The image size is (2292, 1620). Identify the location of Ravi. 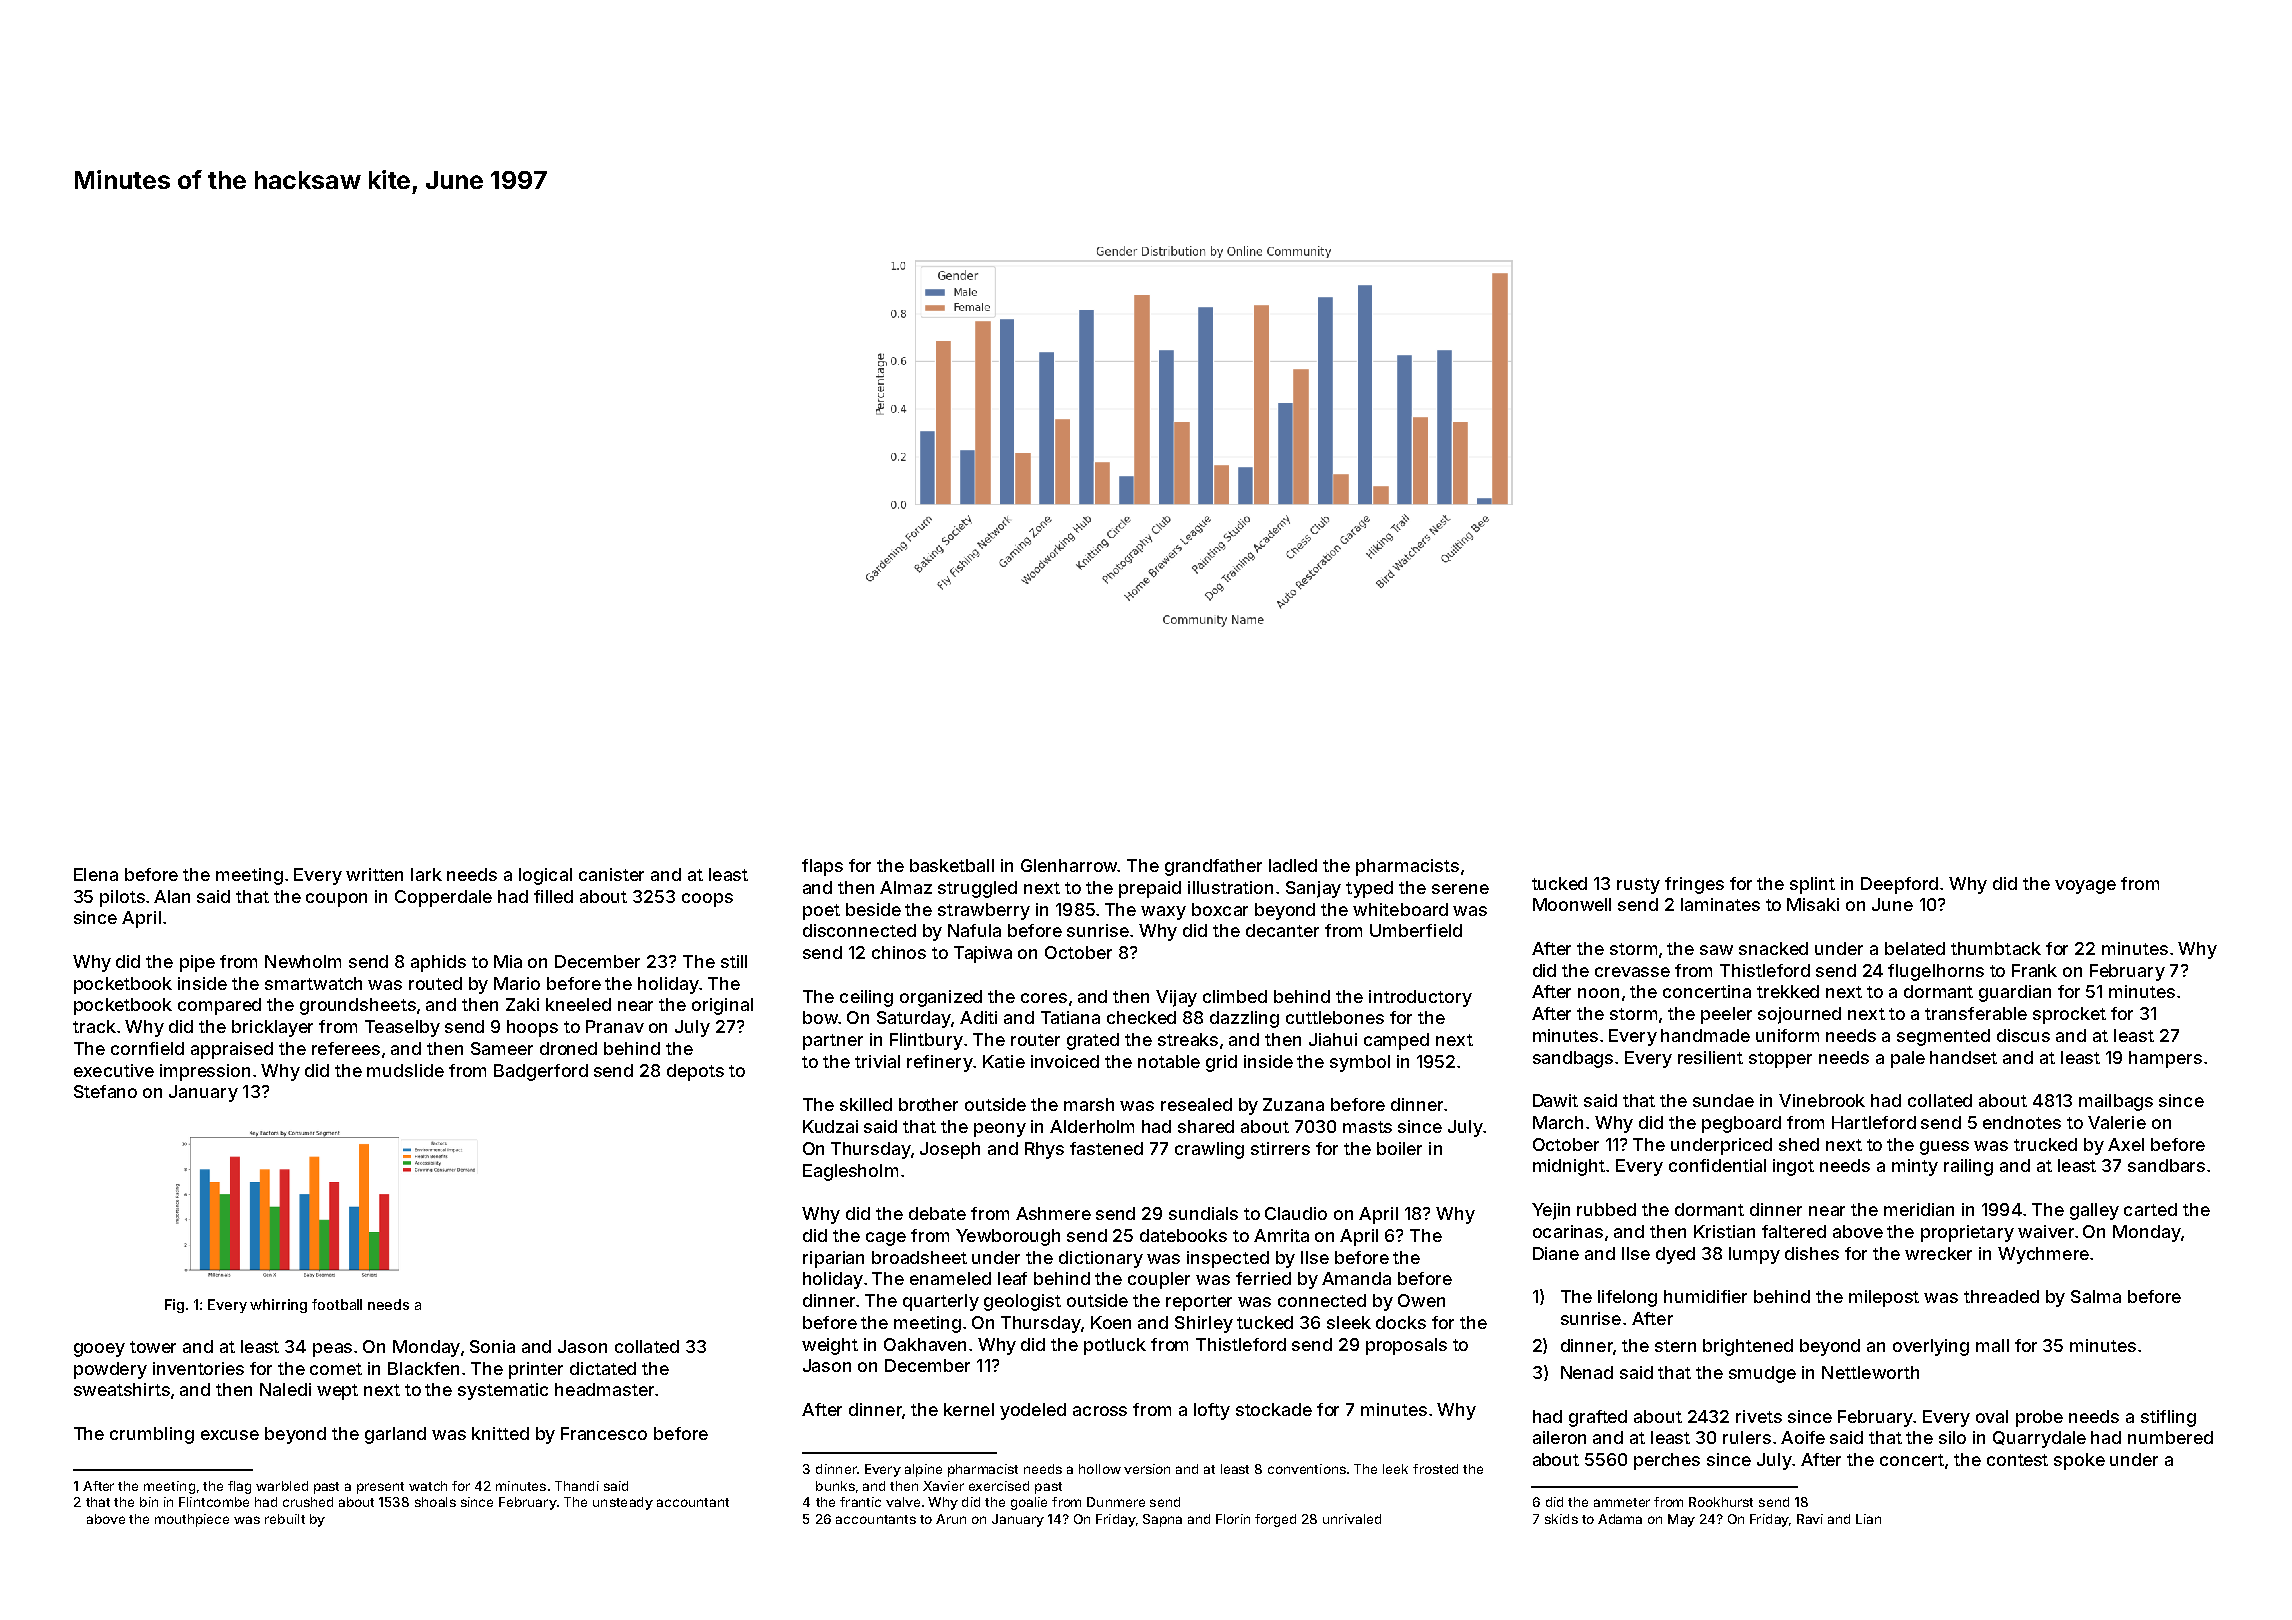
(1810, 1519).
